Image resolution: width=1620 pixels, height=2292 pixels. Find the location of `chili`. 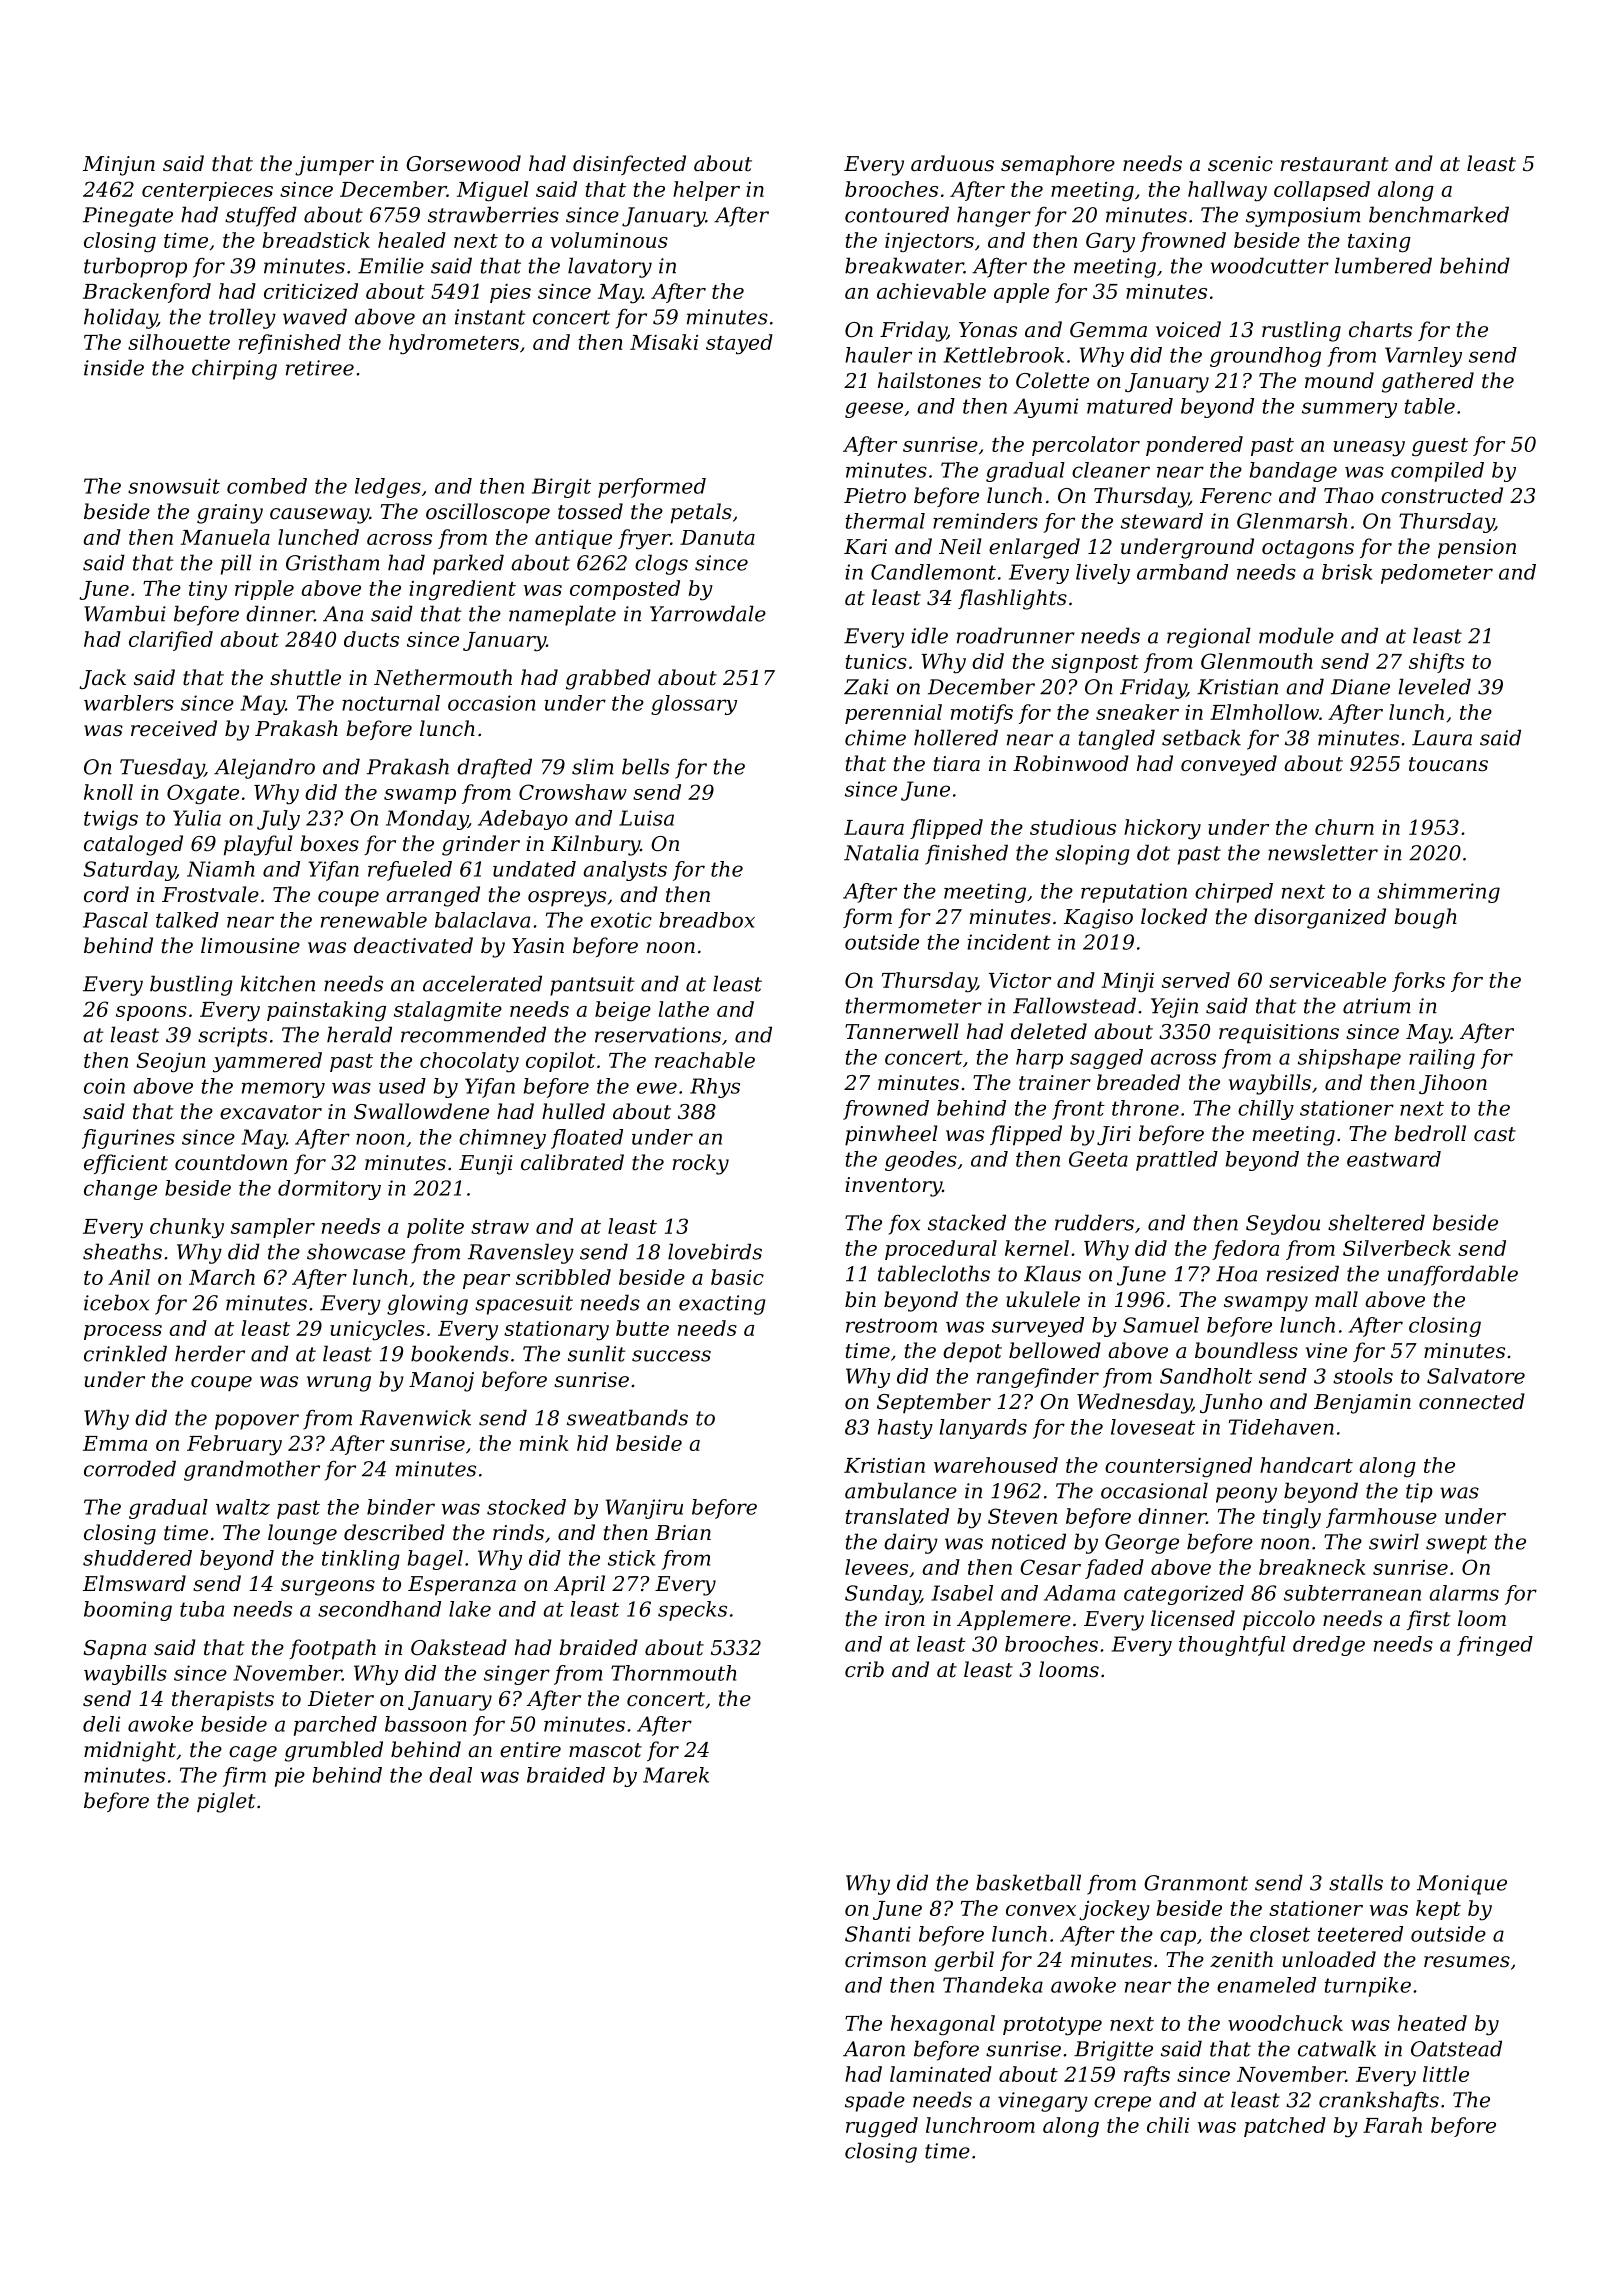

chili is located at coordinates (1168, 2125).
